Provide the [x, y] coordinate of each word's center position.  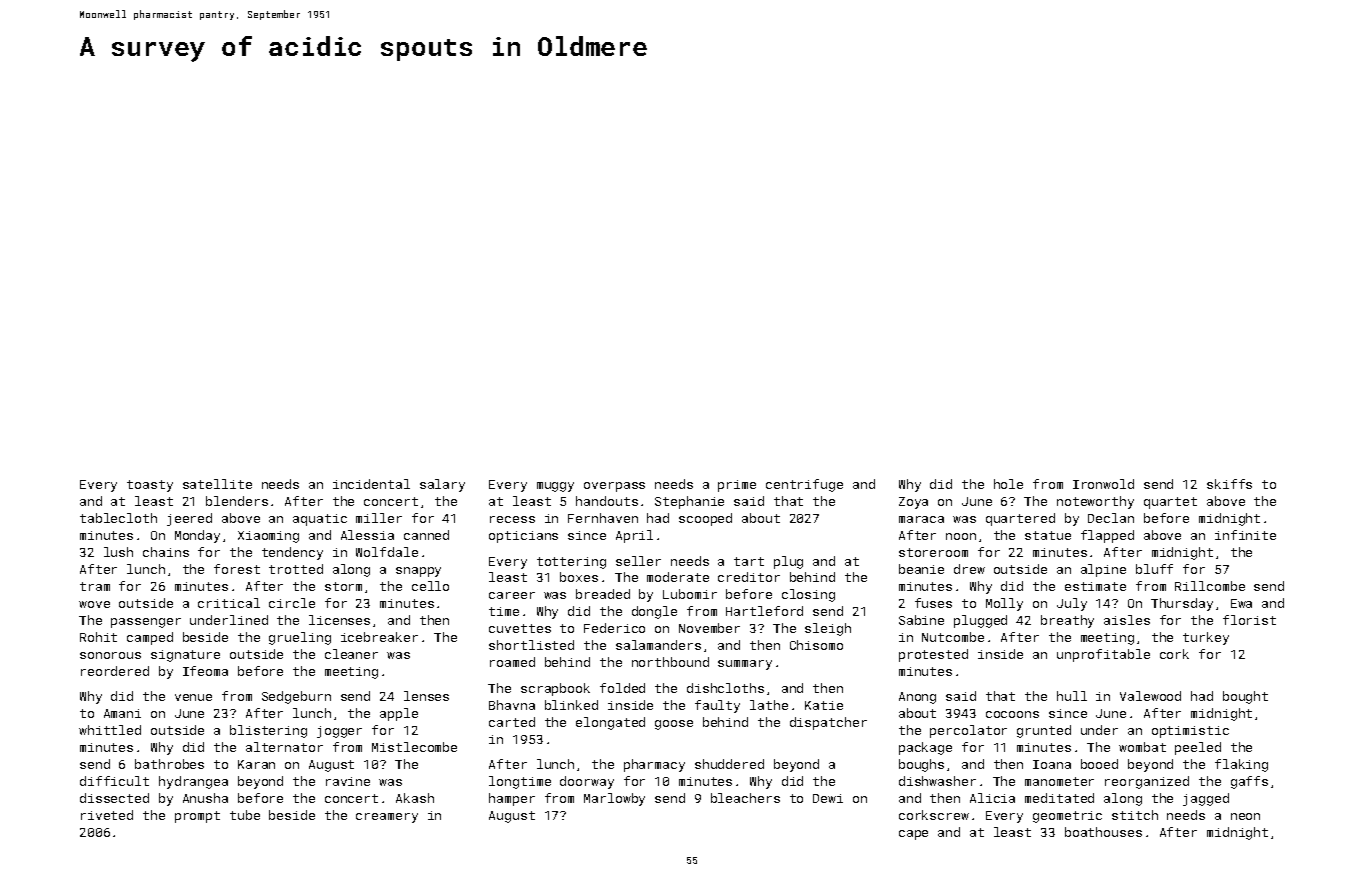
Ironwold [1103, 484]
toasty [150, 486]
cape [913, 835]
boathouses [1103, 832]
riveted [107, 815]
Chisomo [816, 645]
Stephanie [689, 502]
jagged [1206, 799]
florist [1249, 620]
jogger [339, 732]
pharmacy [654, 765]
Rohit [98, 637]
